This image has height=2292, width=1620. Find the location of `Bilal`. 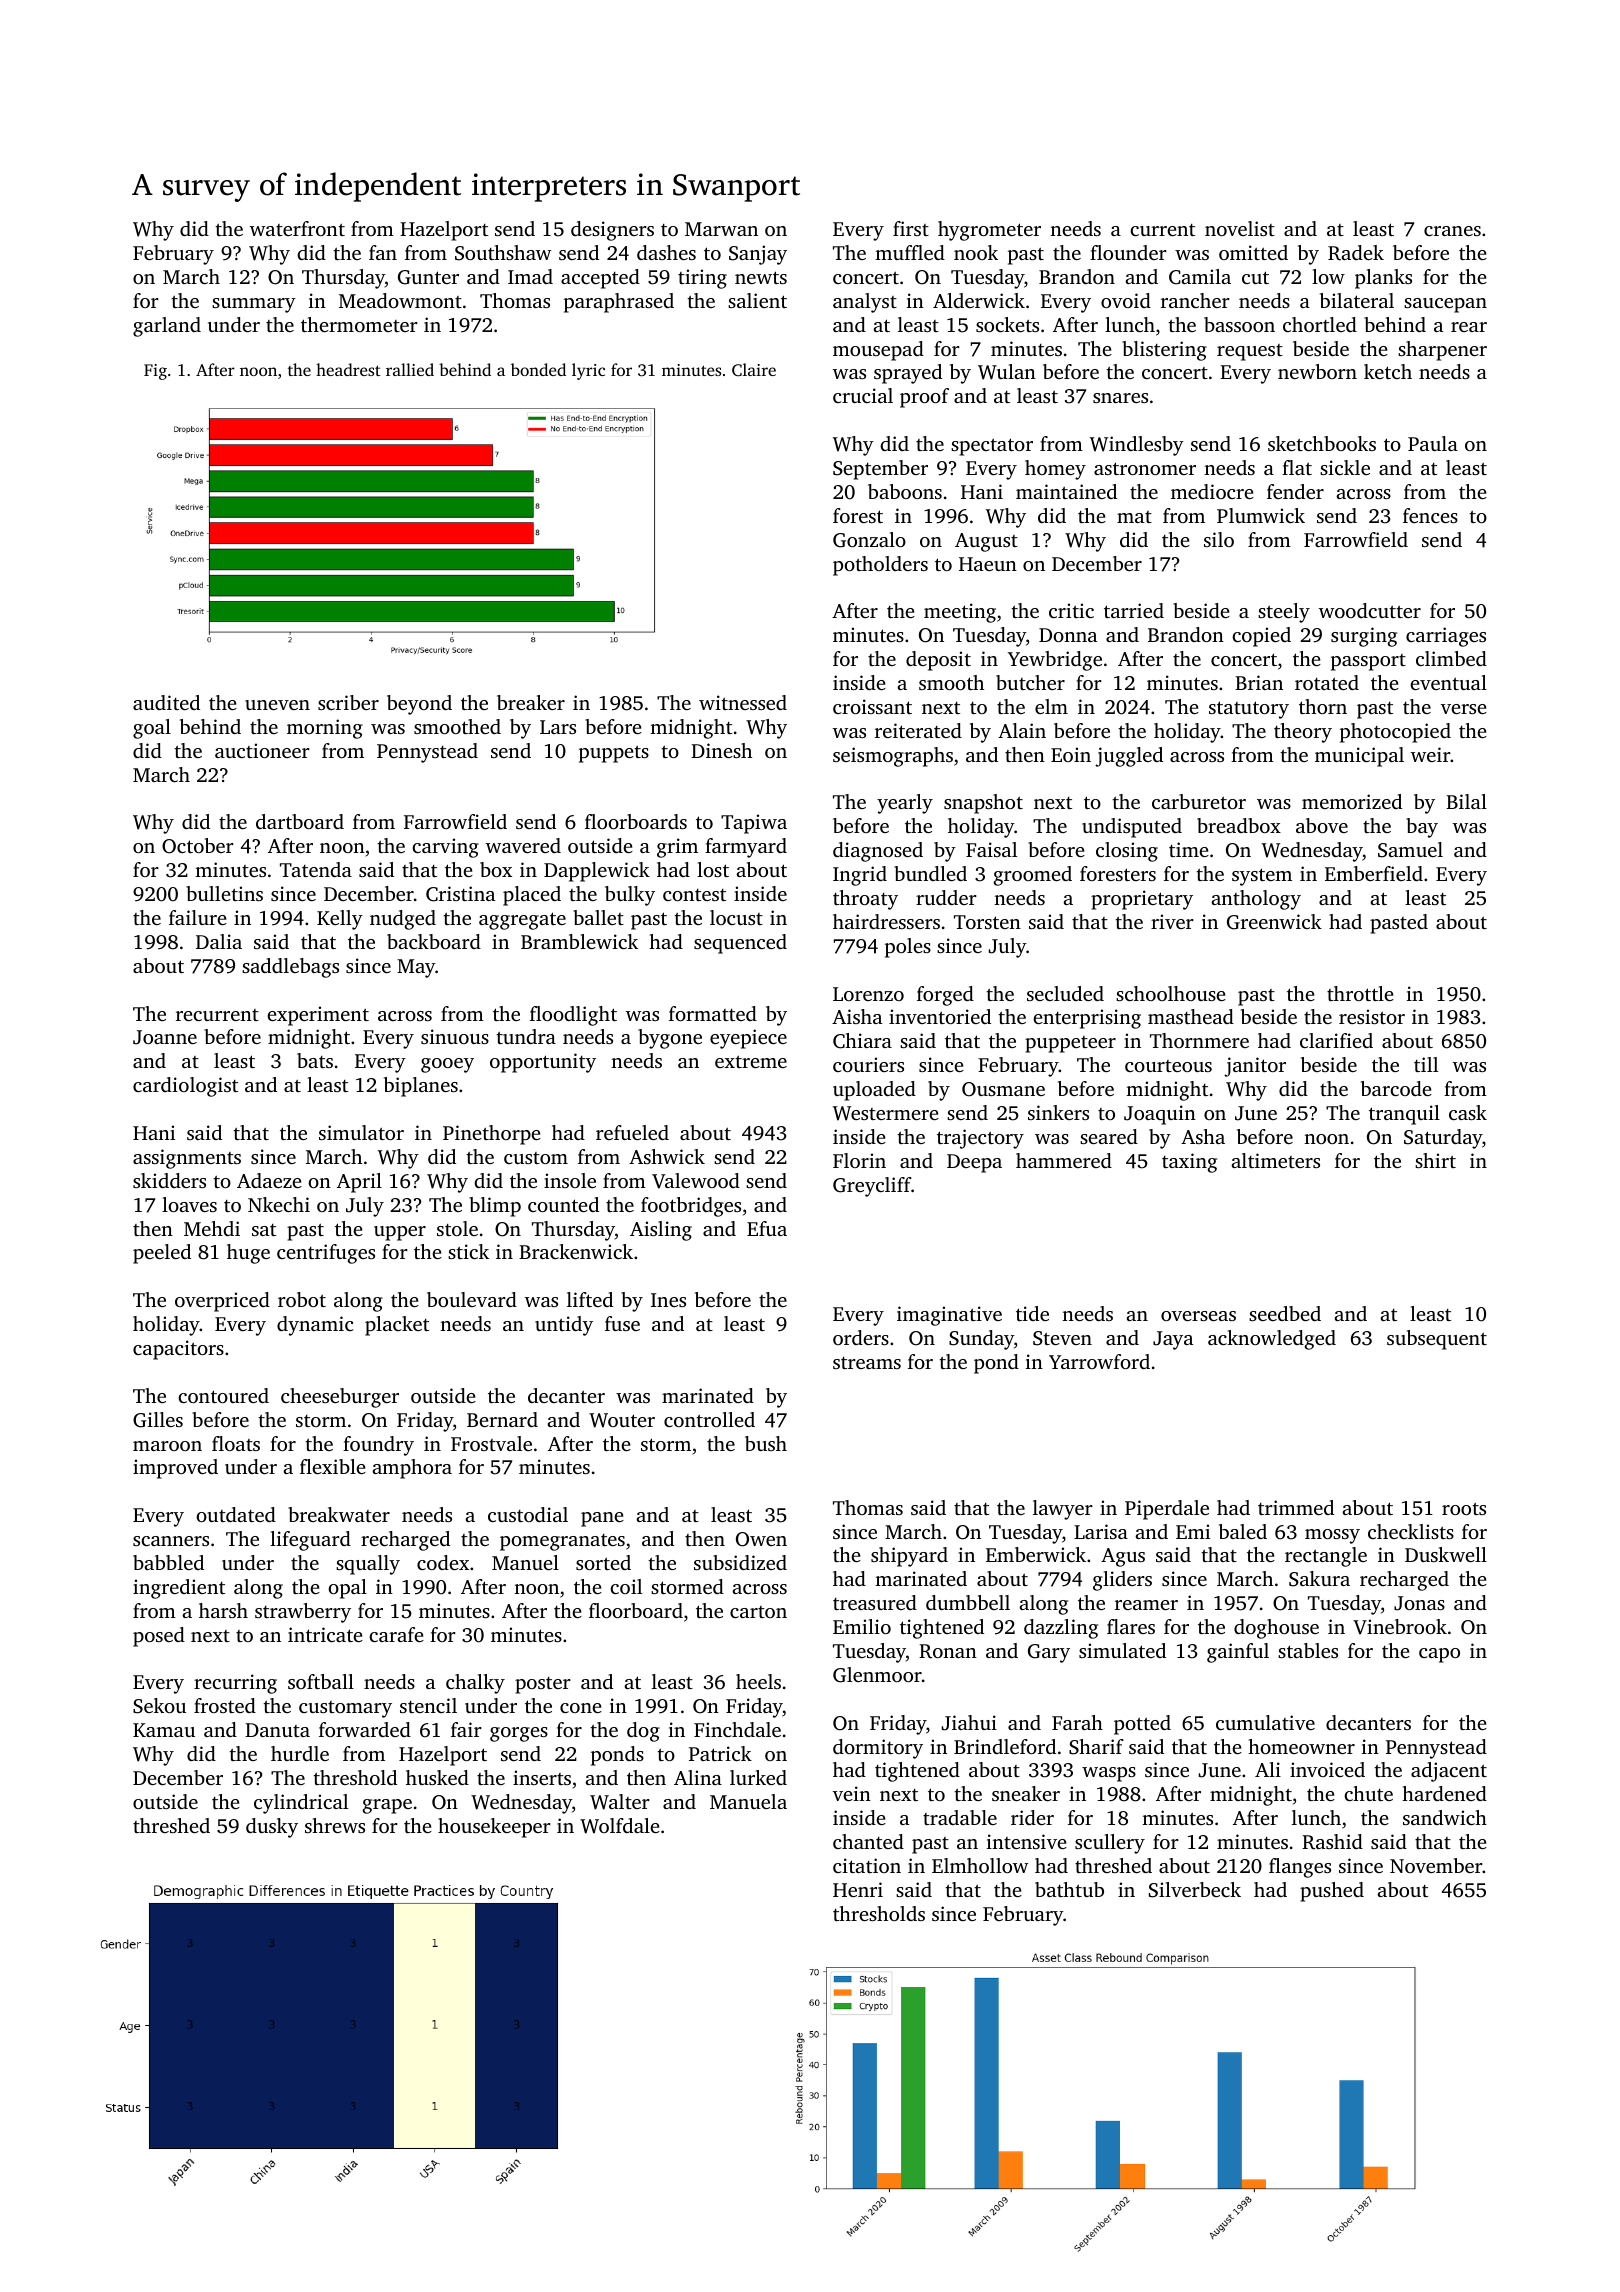

Bilal is located at coordinates (1466, 801).
